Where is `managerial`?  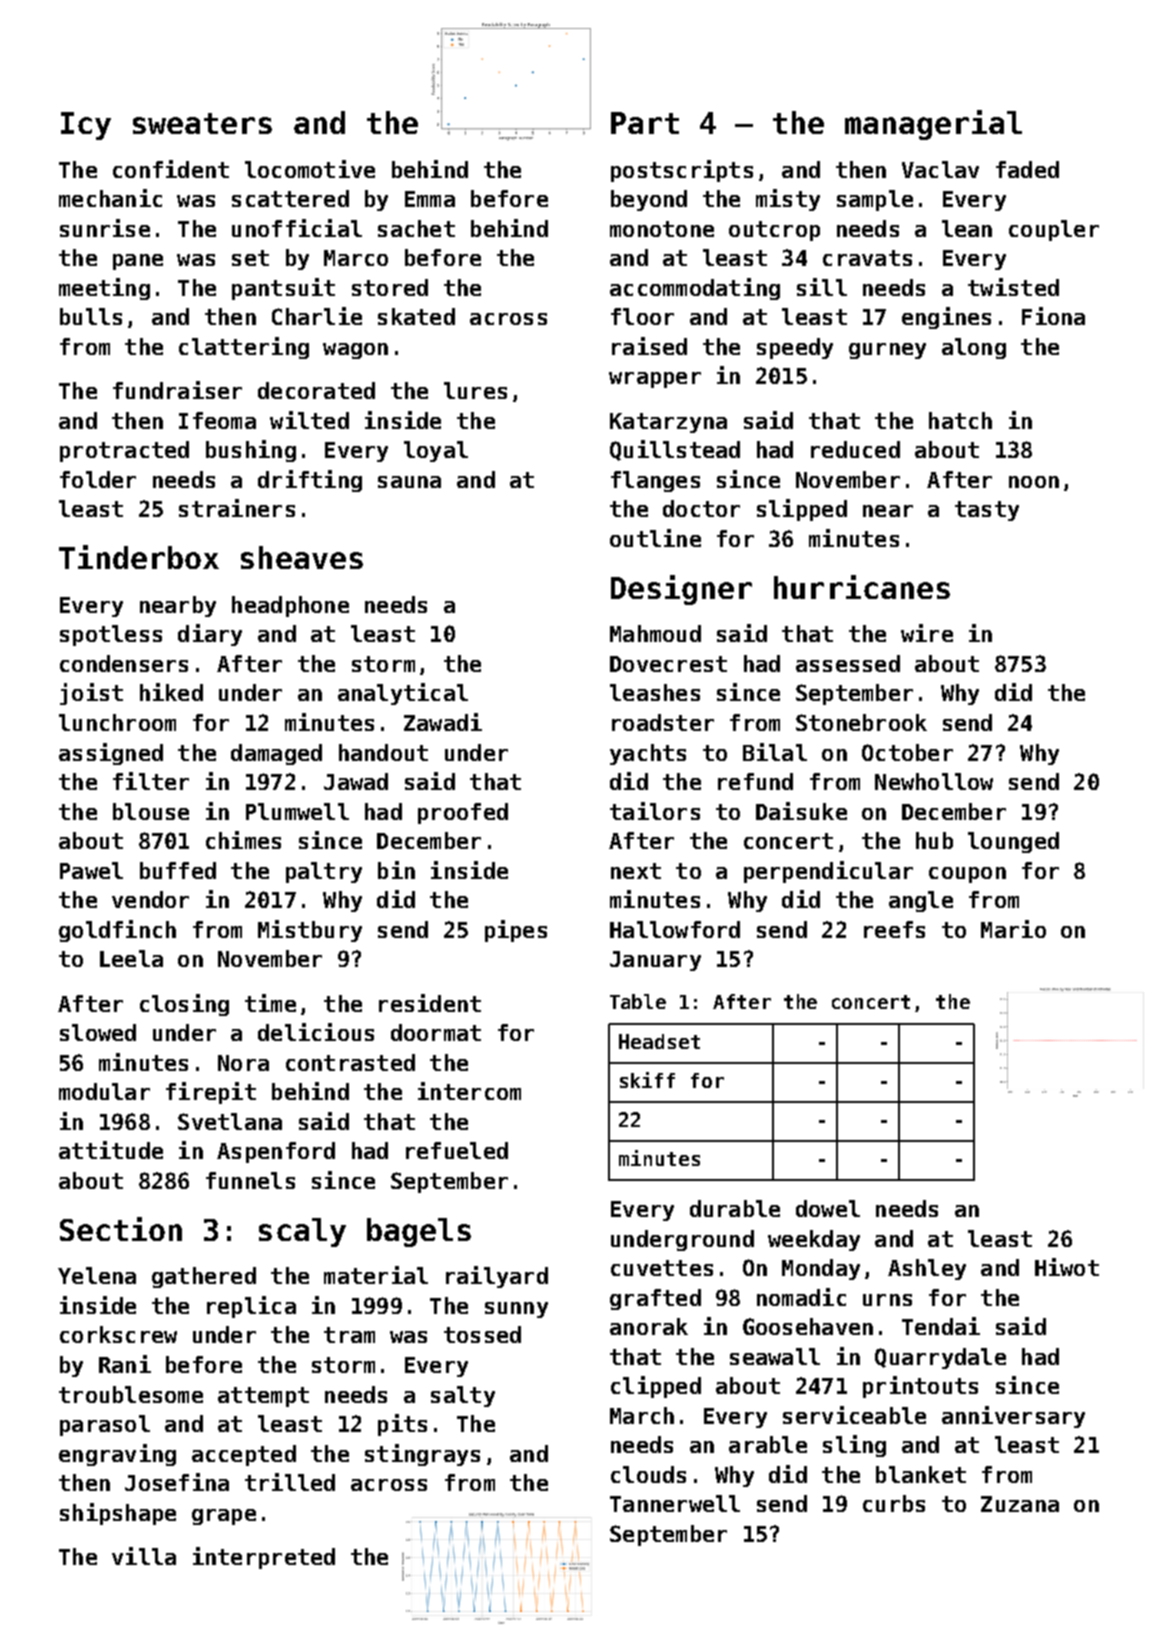
managerial is located at coordinates (933, 125).
